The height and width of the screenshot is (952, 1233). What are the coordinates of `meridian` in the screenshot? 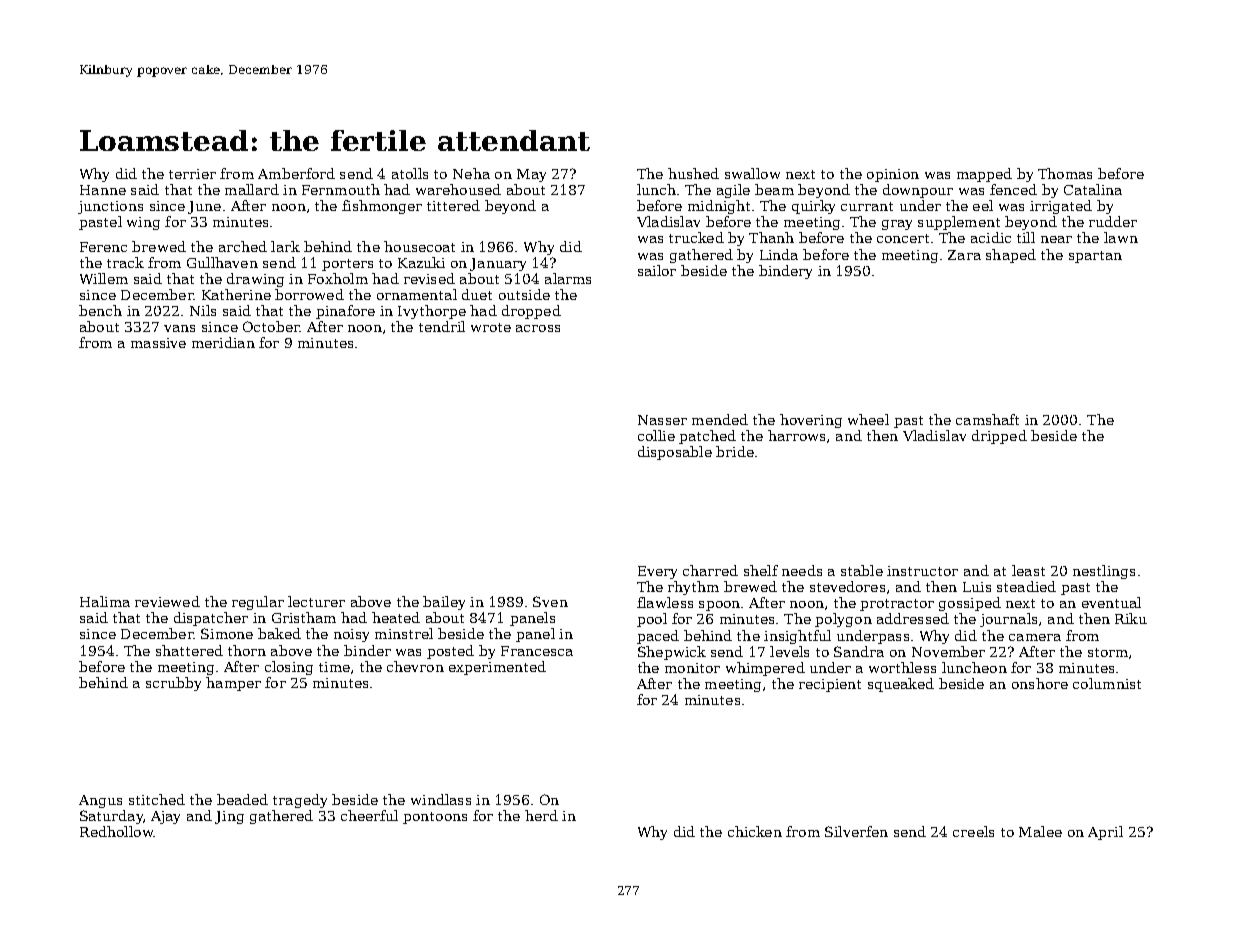 It's located at (223, 342).
